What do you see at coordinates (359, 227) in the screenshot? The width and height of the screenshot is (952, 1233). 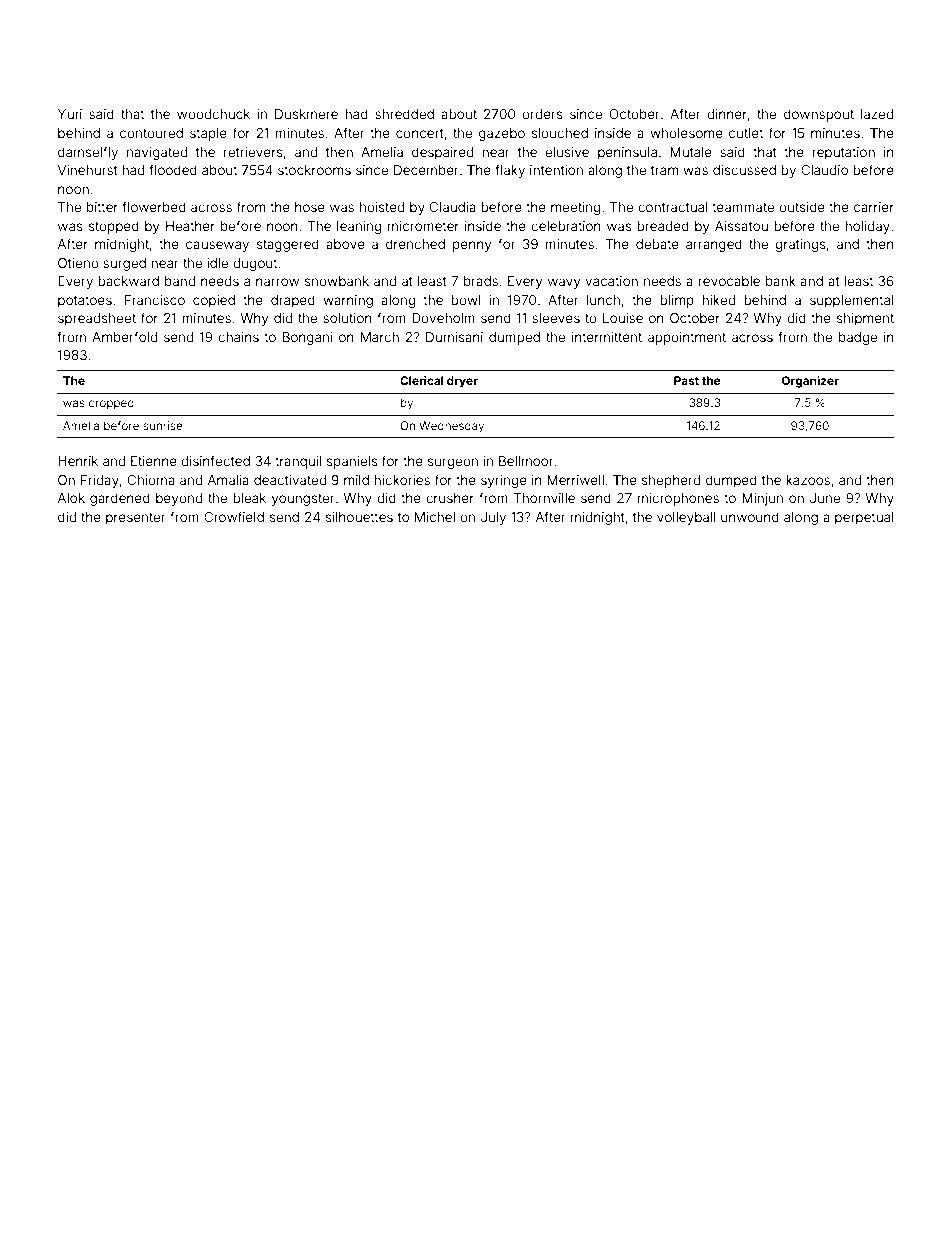 I see `leaning` at bounding box center [359, 227].
